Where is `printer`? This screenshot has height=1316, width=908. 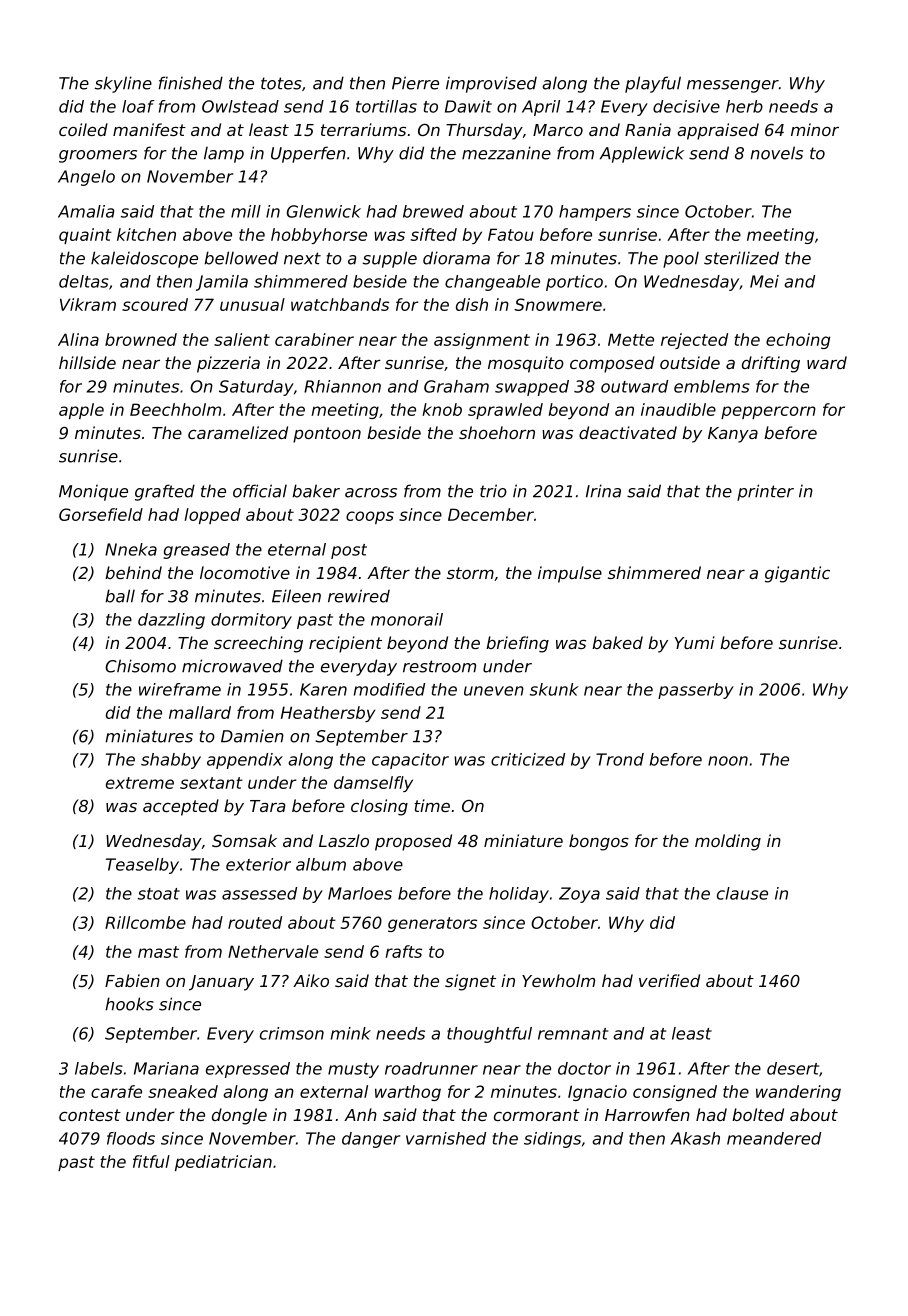
printer is located at coordinates (765, 492).
